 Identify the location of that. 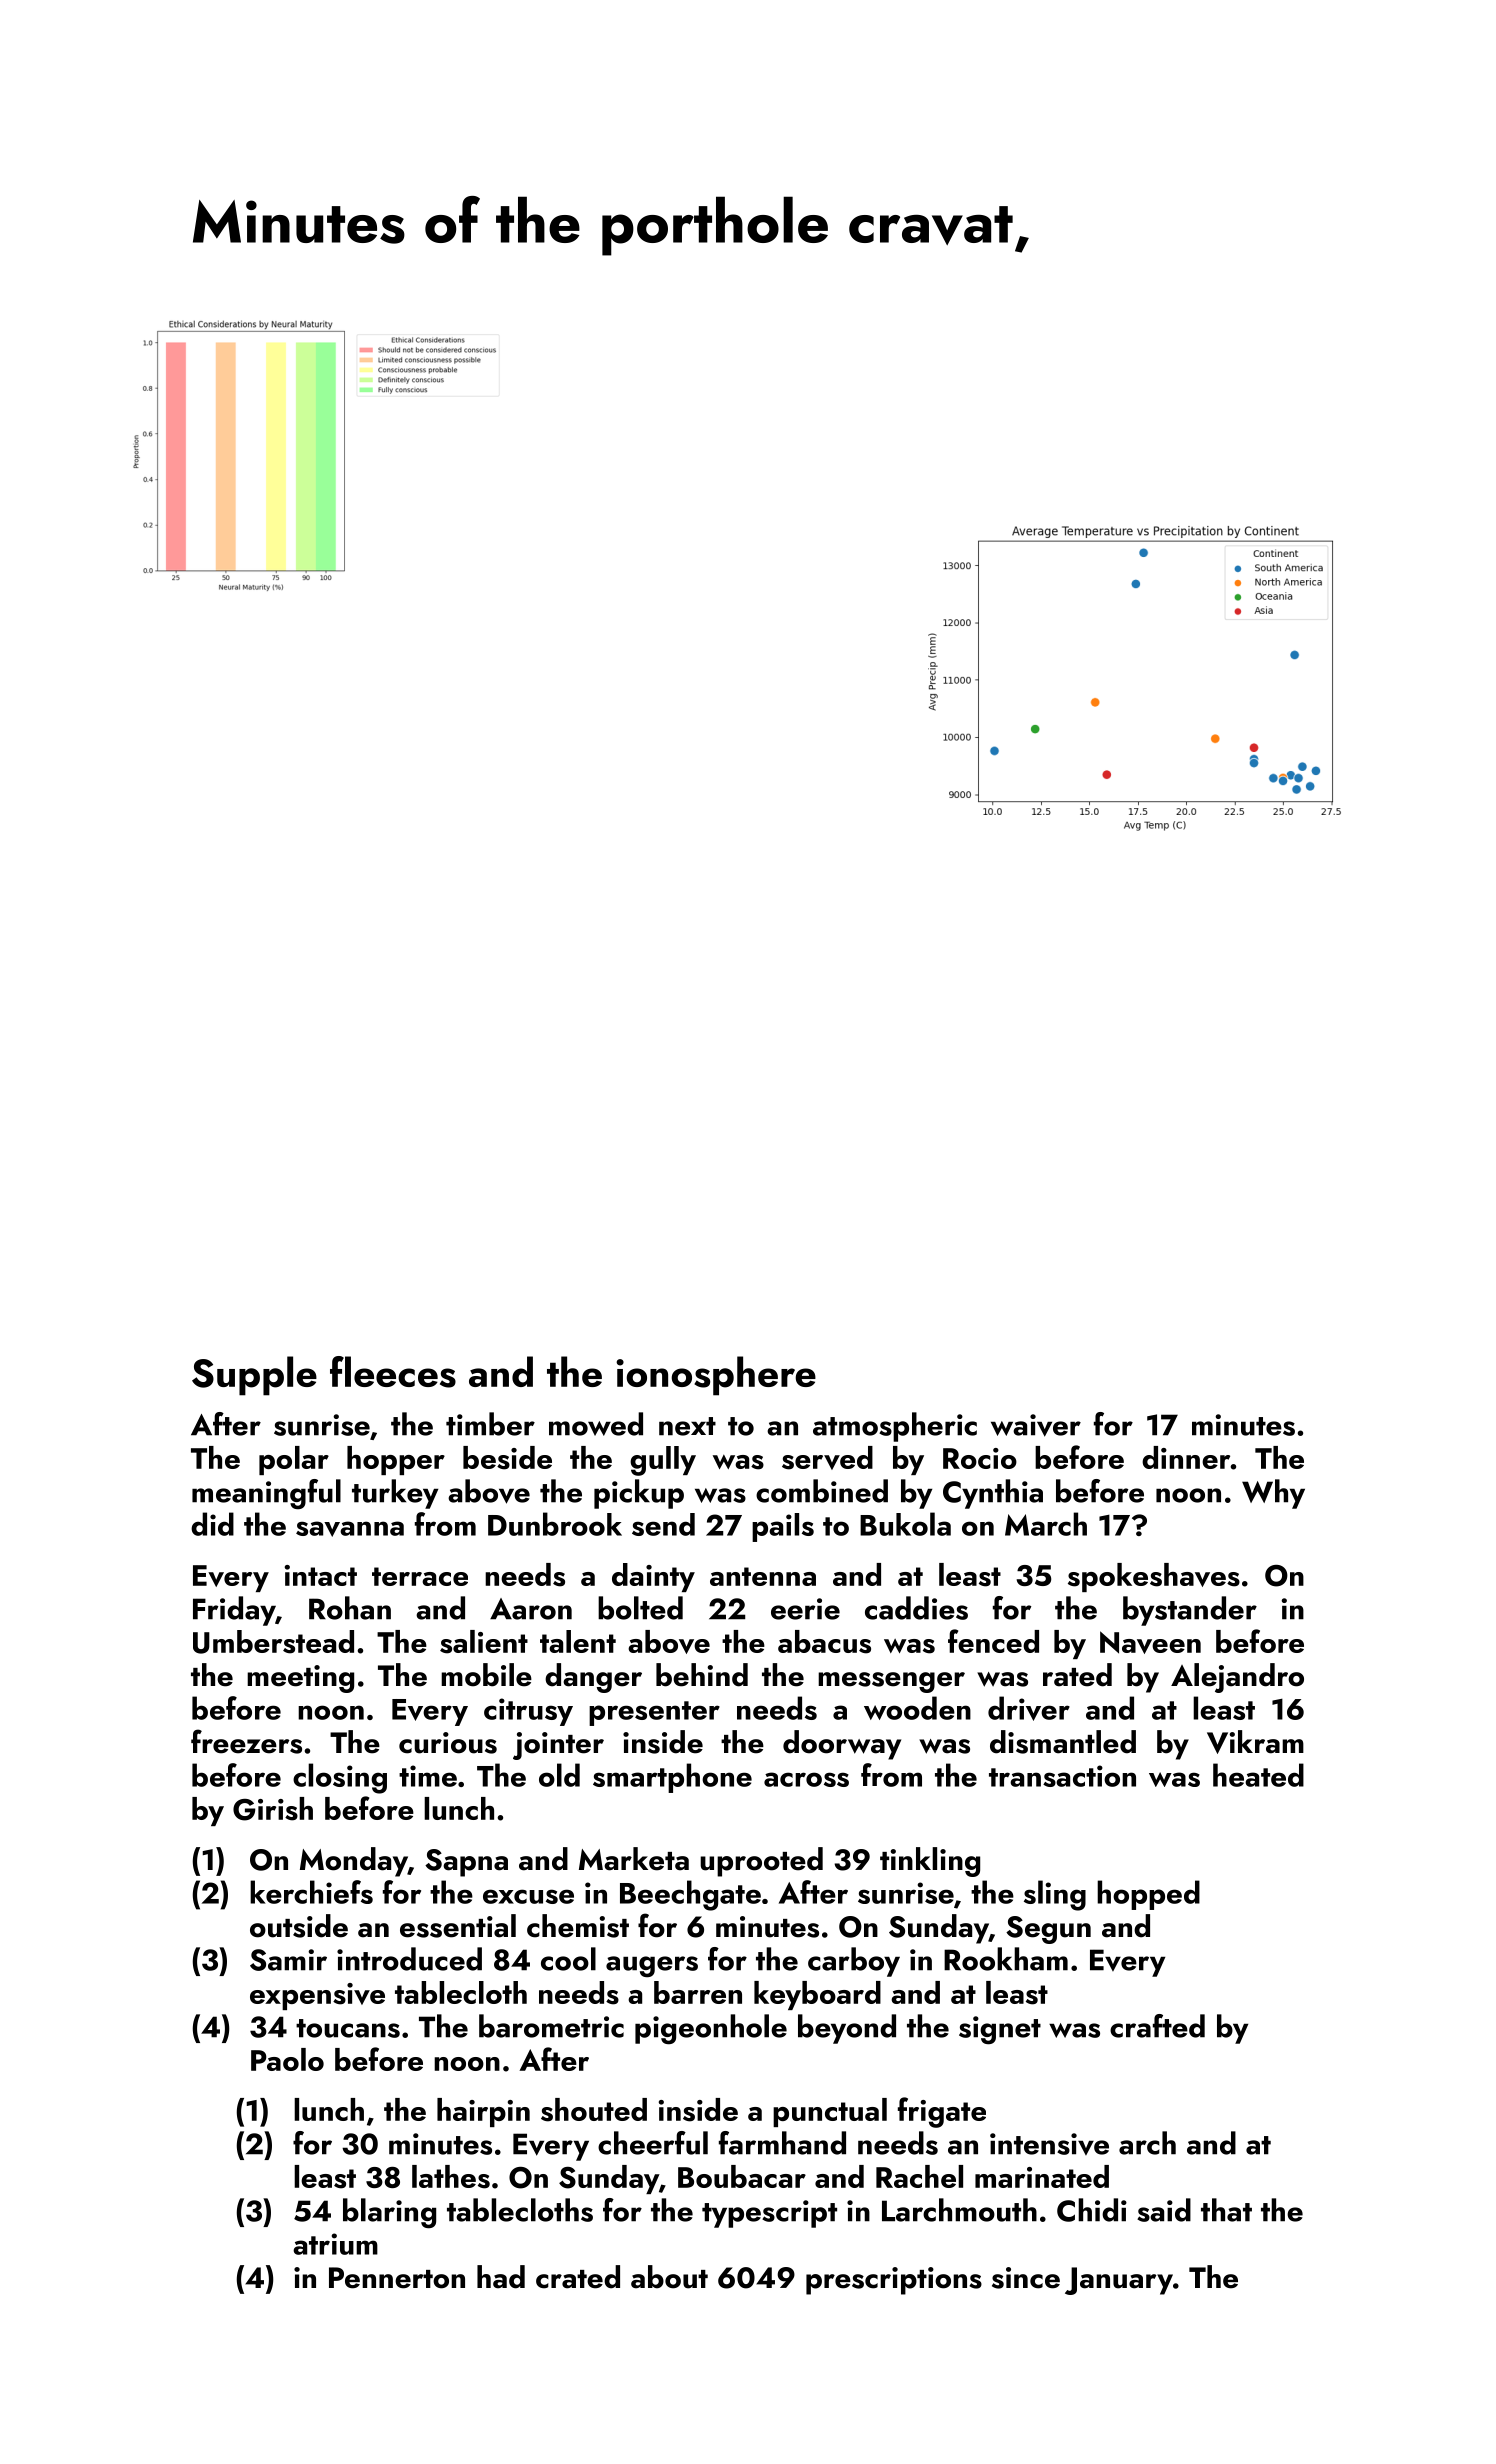
(1226, 2210).
